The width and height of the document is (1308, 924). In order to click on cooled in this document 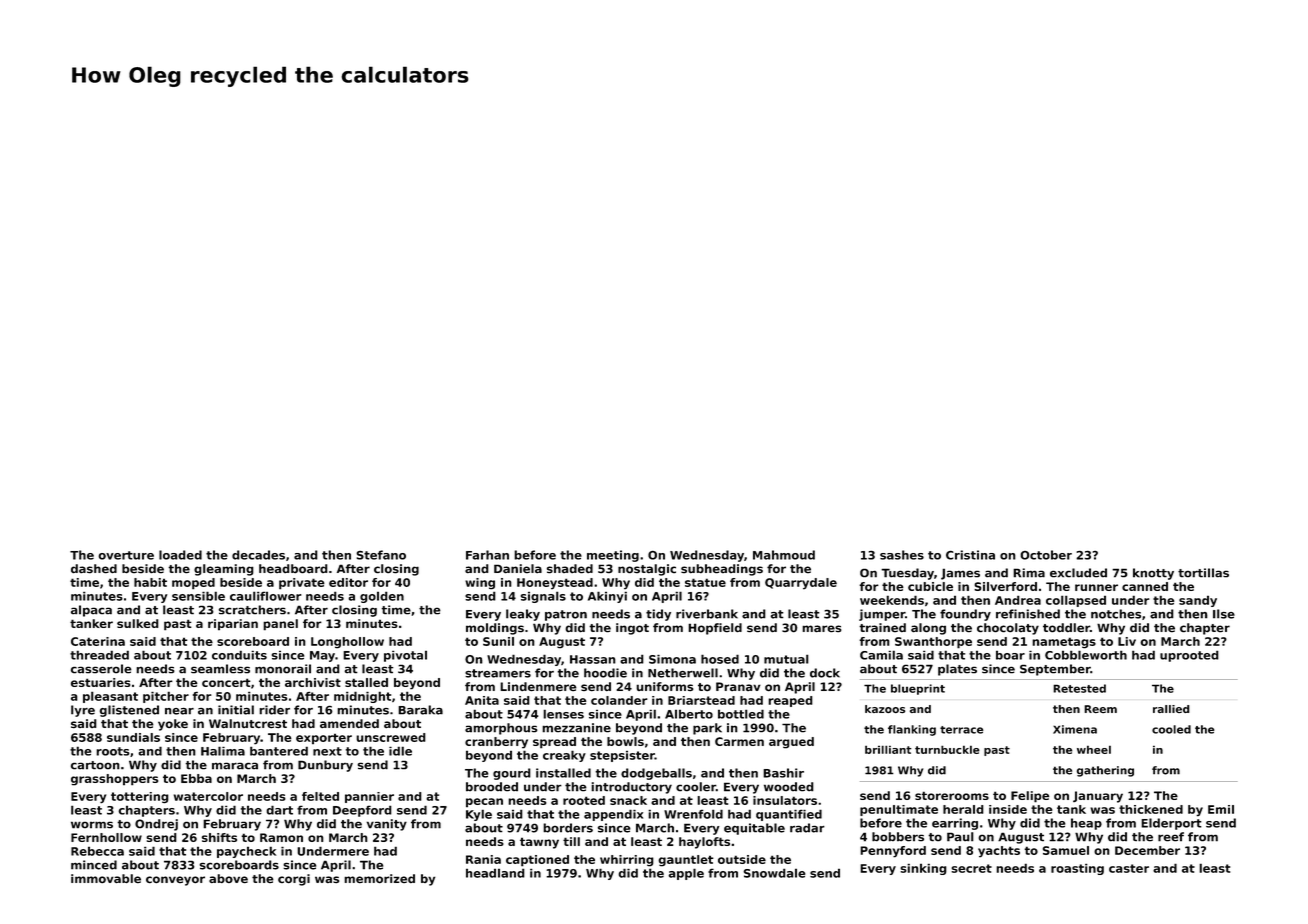, I will do `click(1171, 729)`.
